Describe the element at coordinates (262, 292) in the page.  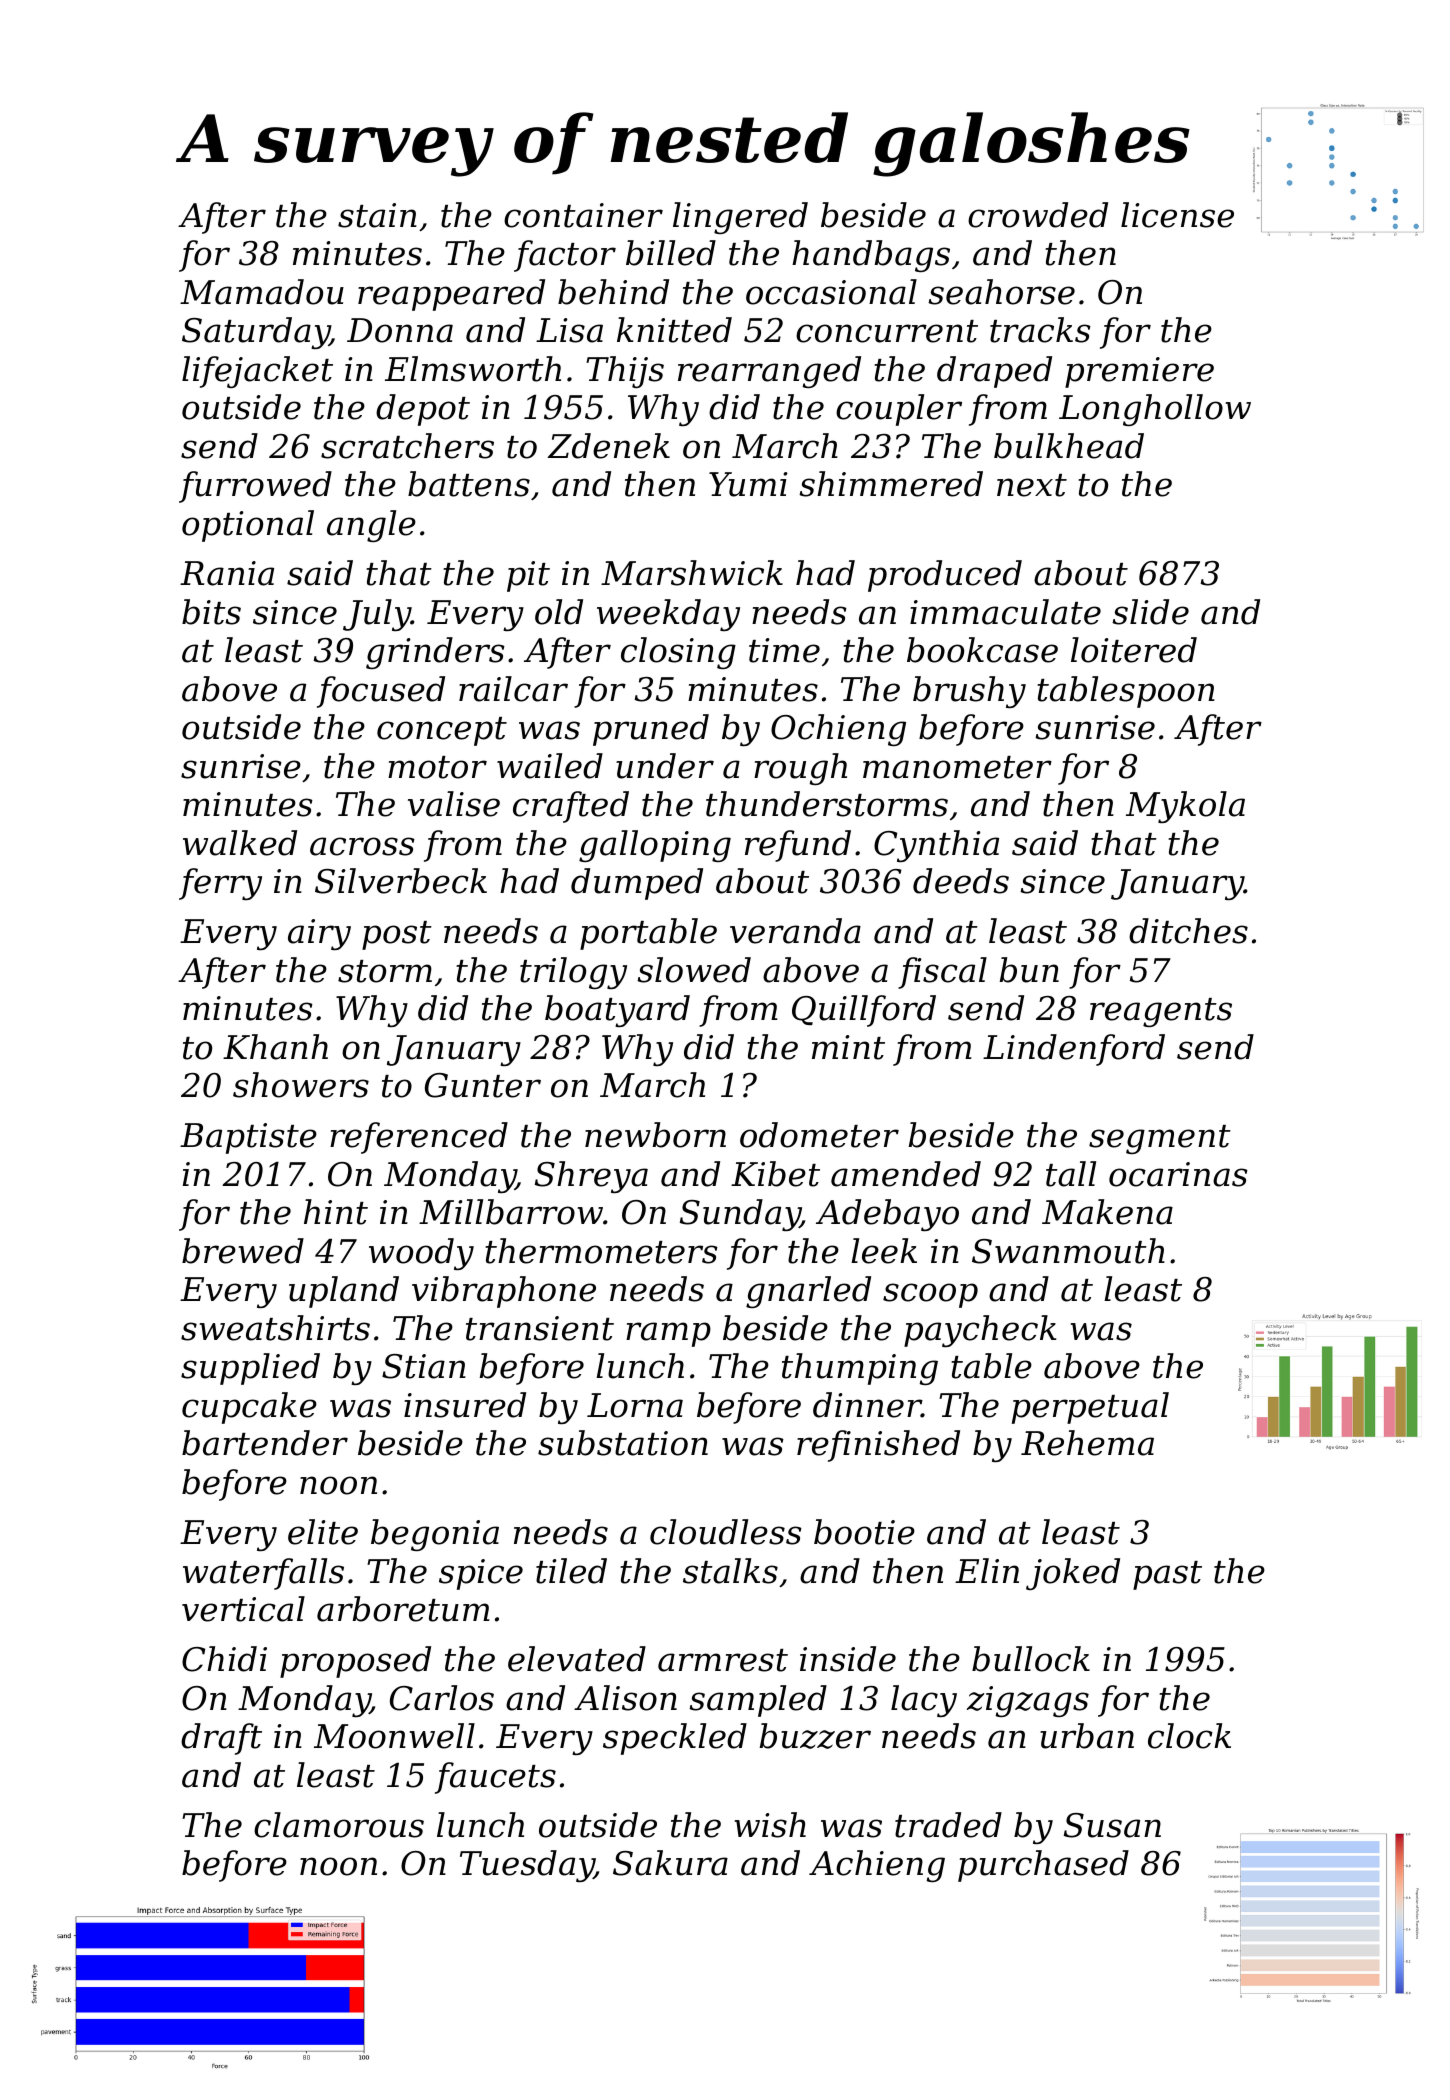
I see `Mamadou` at that location.
